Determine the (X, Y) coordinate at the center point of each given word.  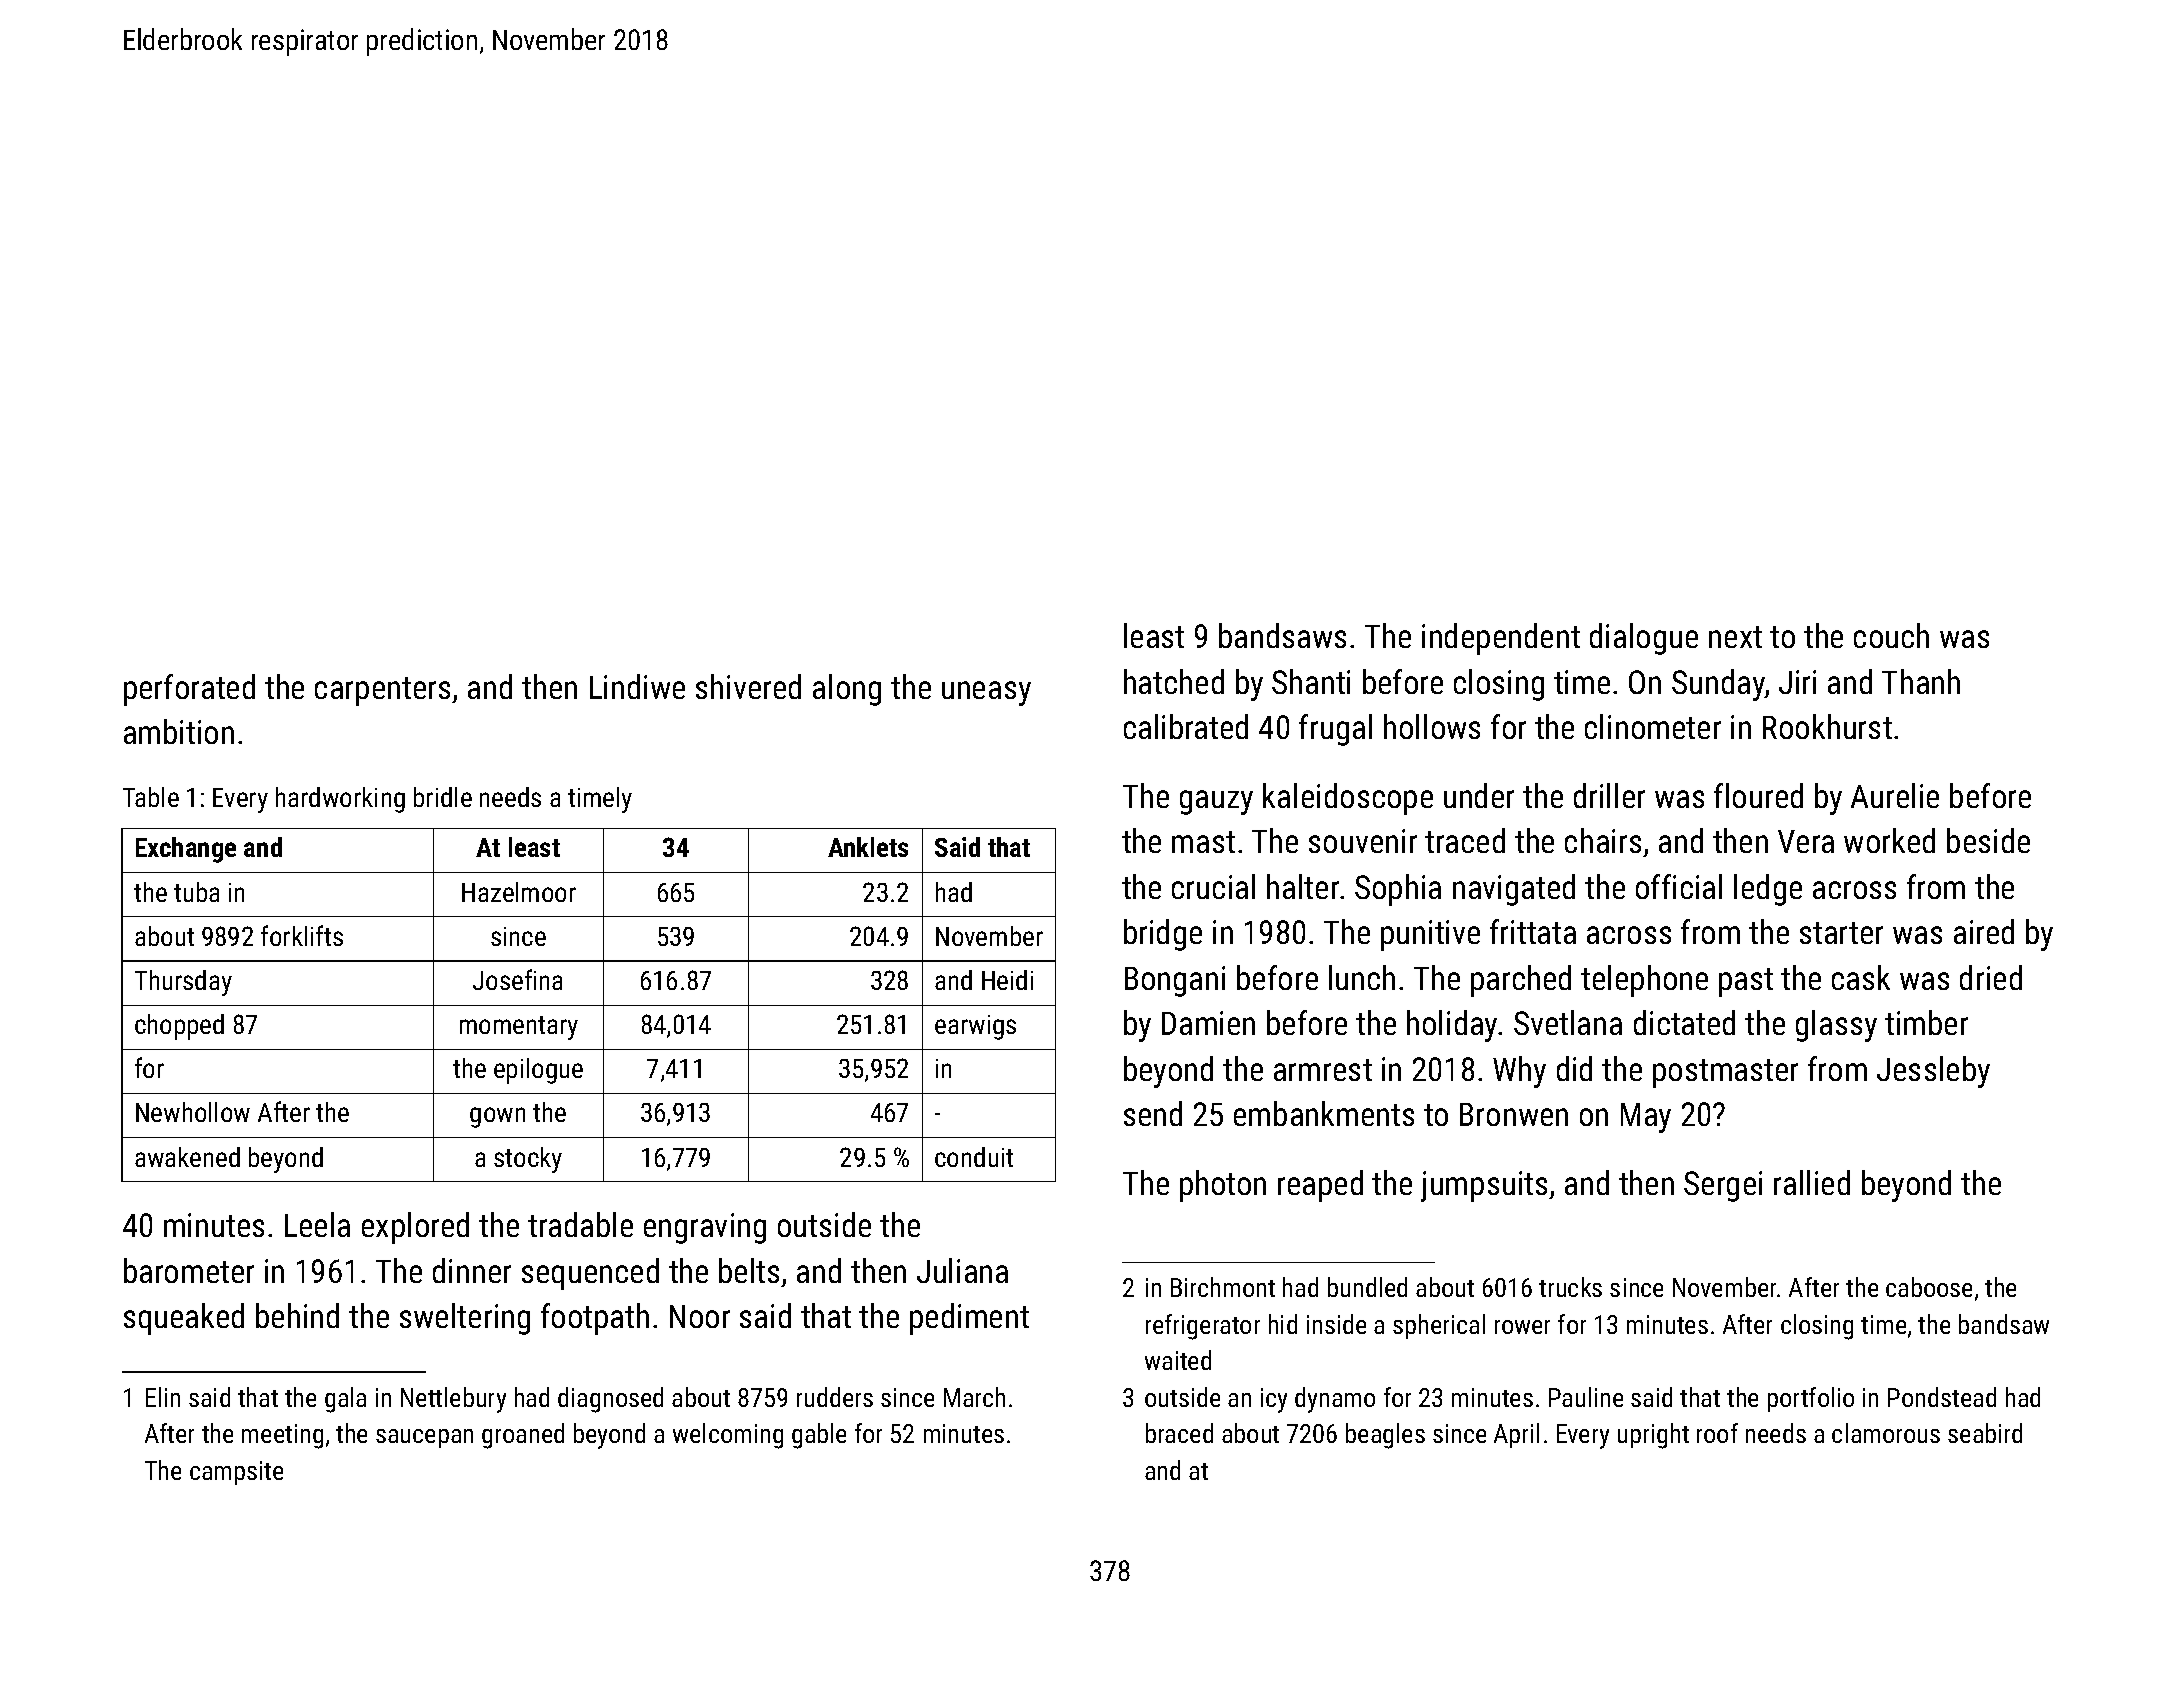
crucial (1213, 886)
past (1746, 982)
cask (1861, 977)
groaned (523, 1436)
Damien (1208, 1023)
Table (151, 797)
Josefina (517, 979)
